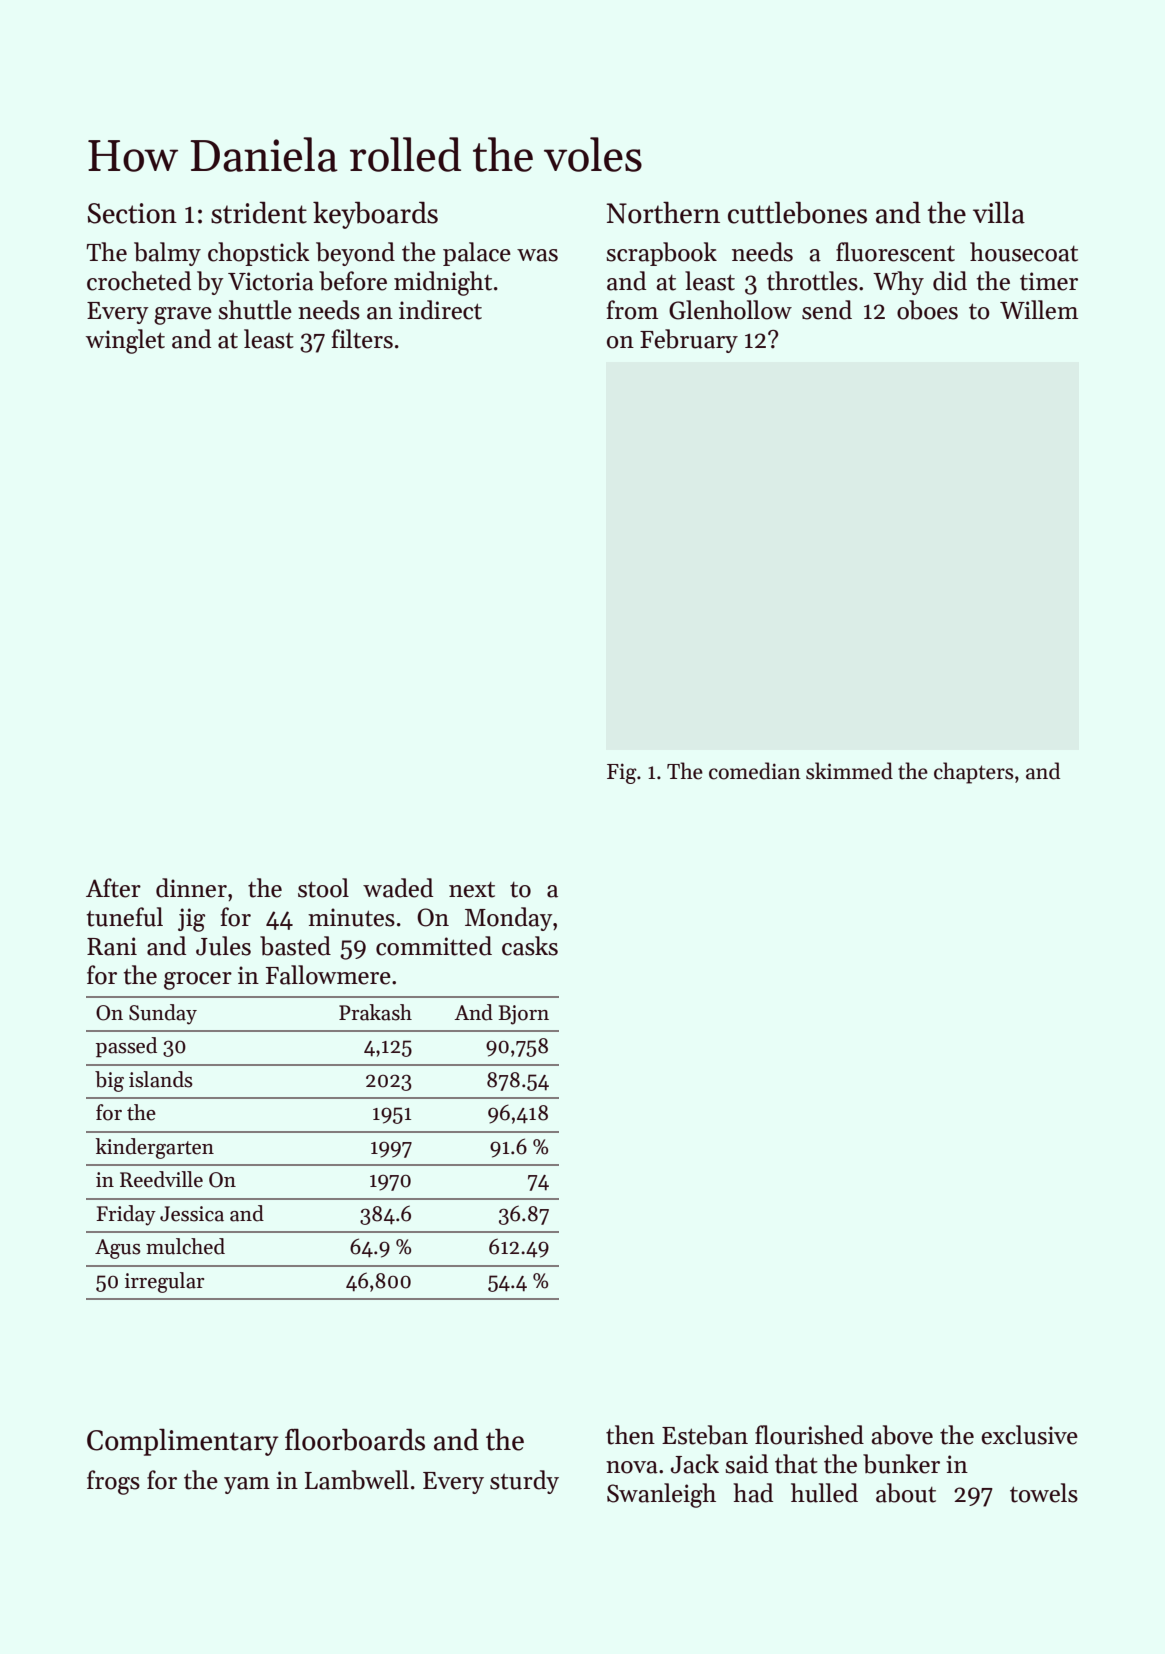 The width and height of the screenshot is (1165, 1654). I want to click on winglet, so click(125, 341).
